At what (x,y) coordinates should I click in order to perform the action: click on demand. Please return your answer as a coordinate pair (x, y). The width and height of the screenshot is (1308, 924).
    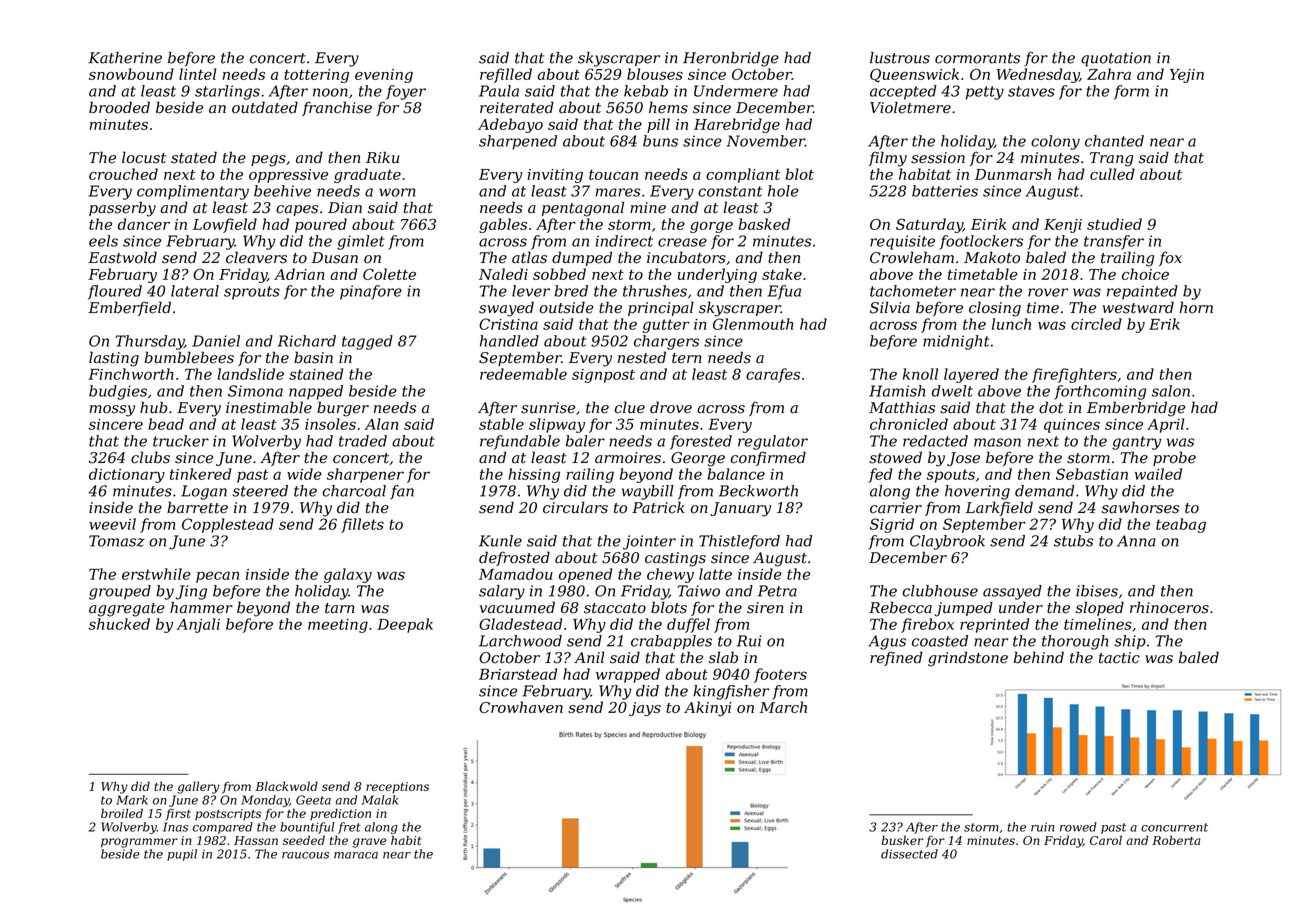
    Looking at the image, I should click on (1045, 491).
